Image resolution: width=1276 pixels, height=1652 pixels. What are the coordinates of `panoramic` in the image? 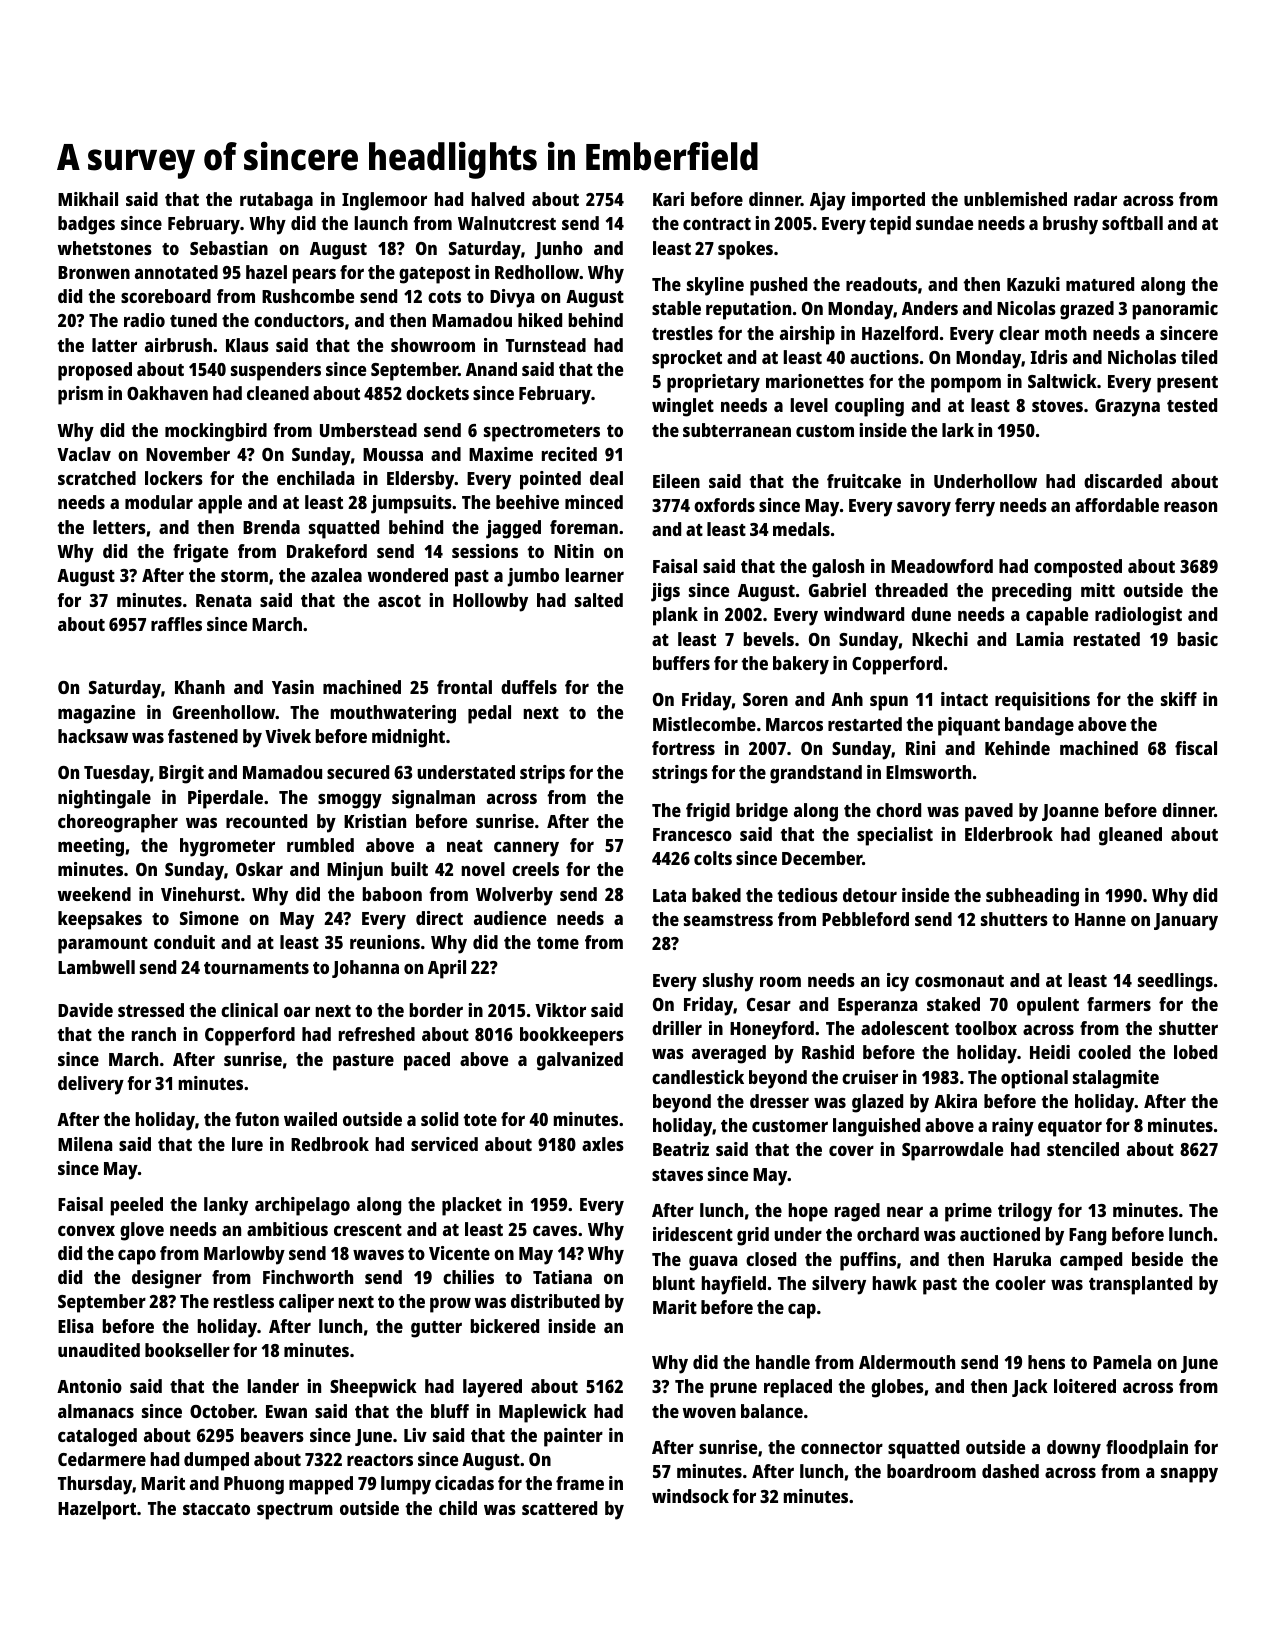 It's located at (1175, 310).
